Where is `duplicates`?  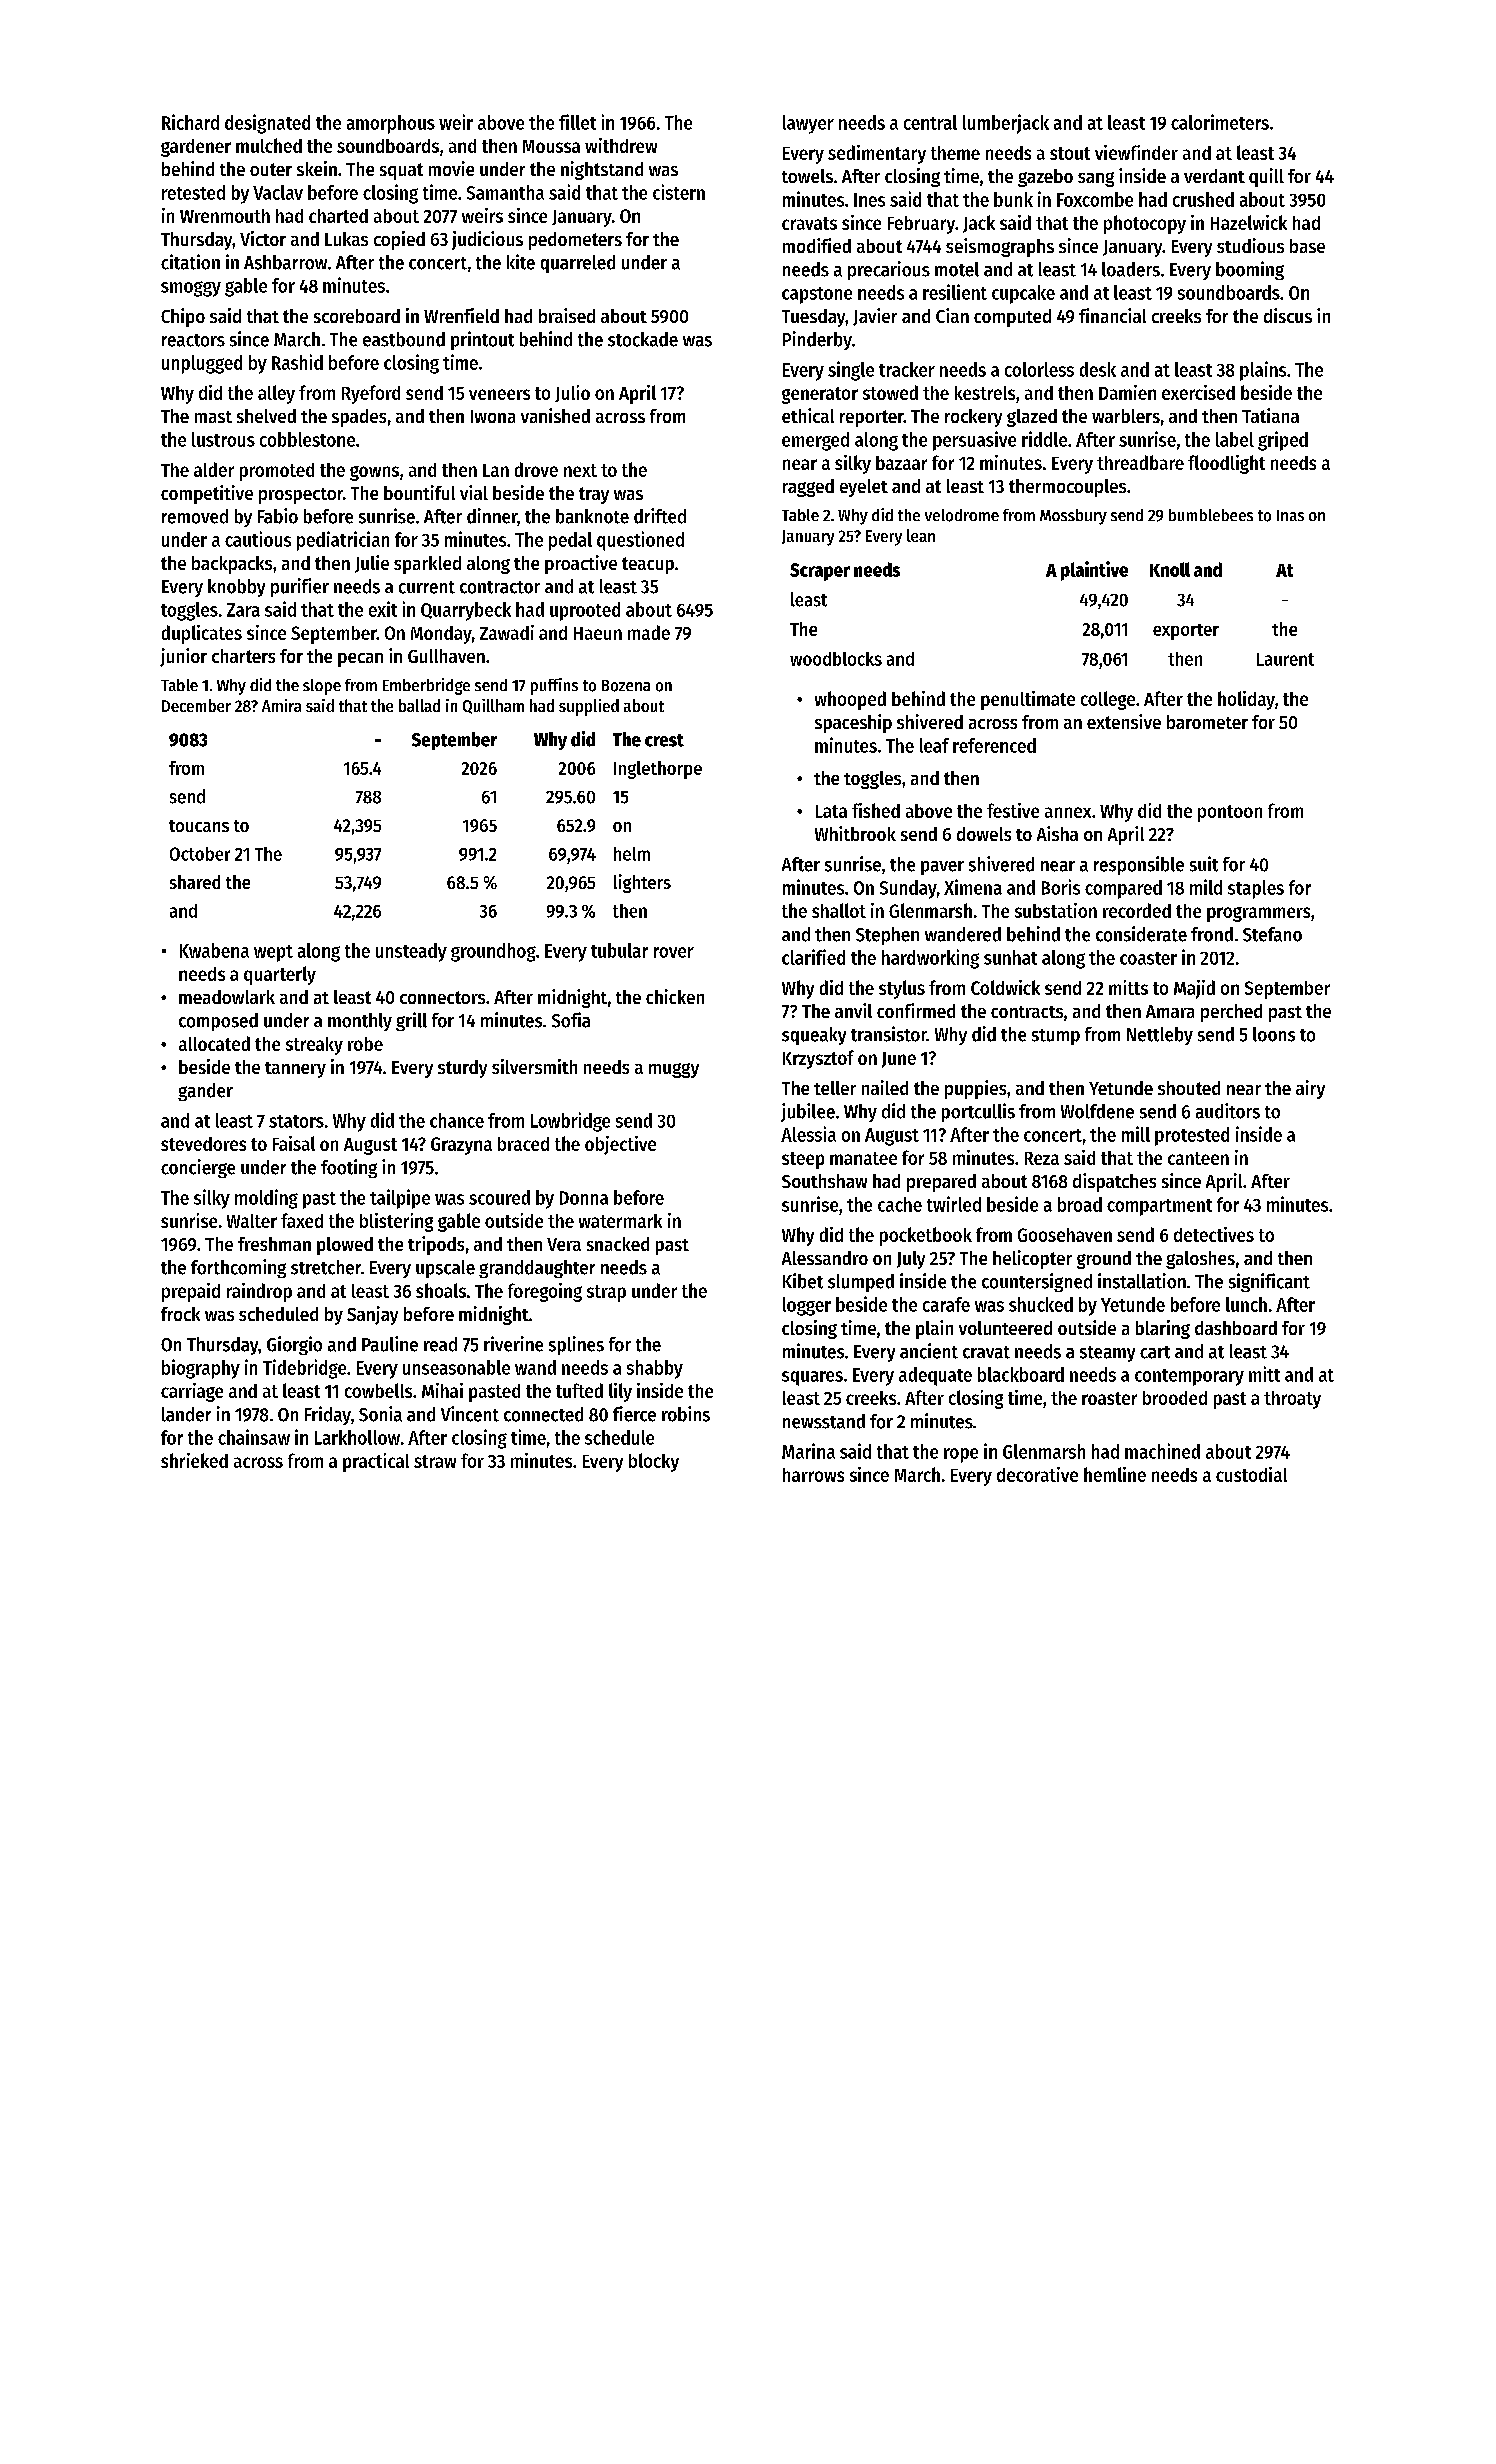 duplicates is located at coordinates (202, 634).
